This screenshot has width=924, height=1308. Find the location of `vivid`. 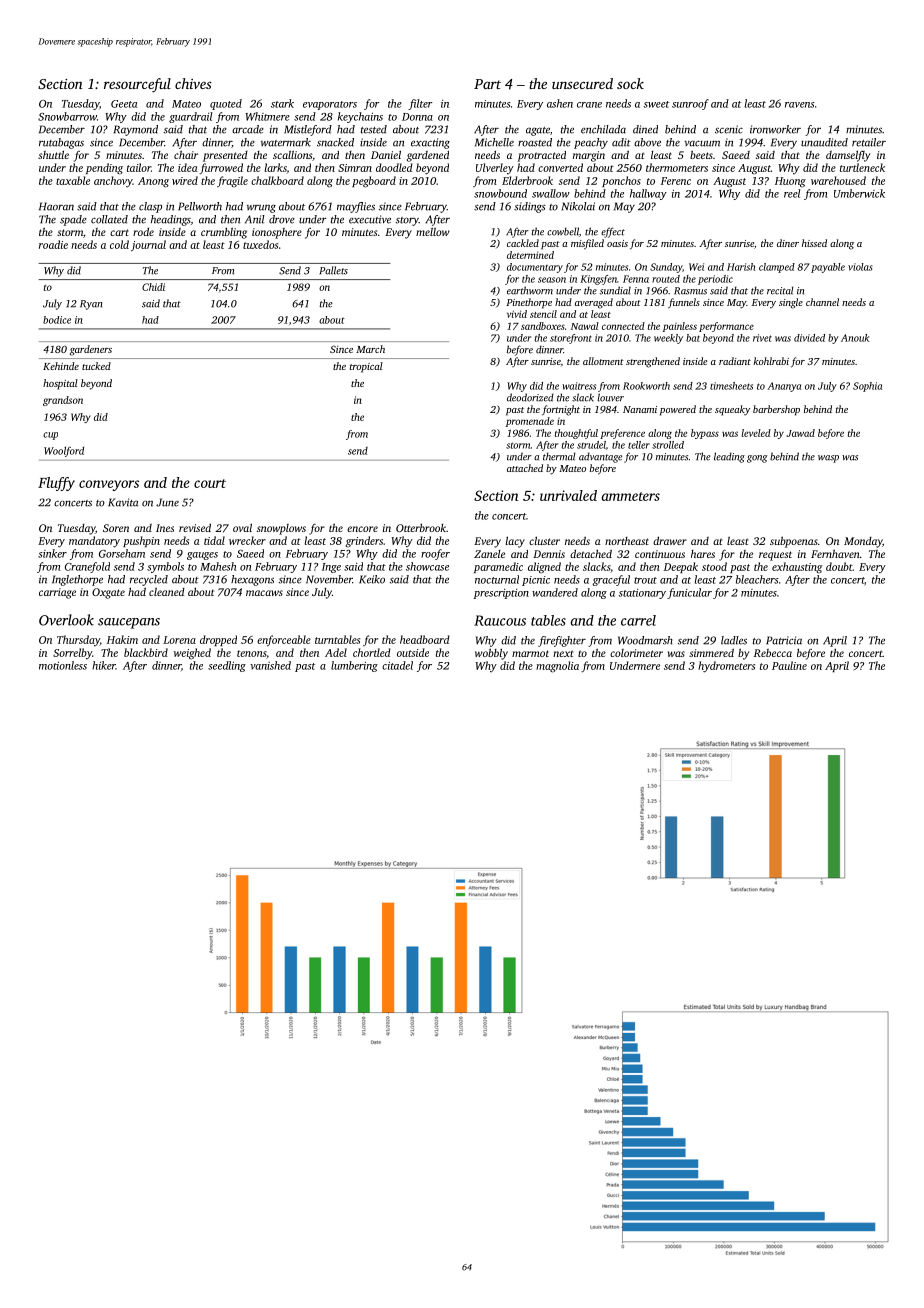

vivid is located at coordinates (517, 314).
